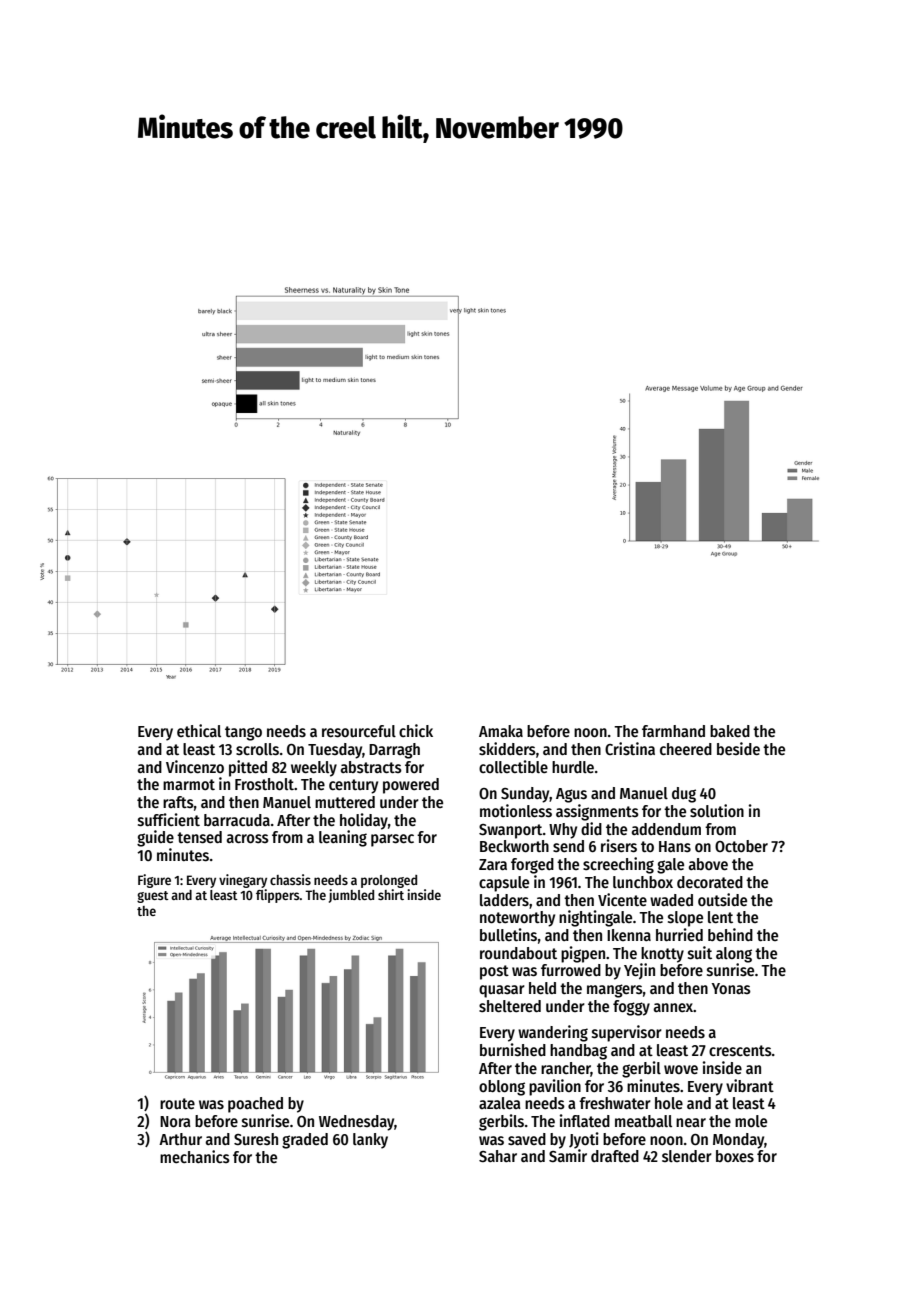 The image size is (924, 1311). Describe the element at coordinates (278, 896) in the image. I see `flippers` at that location.
